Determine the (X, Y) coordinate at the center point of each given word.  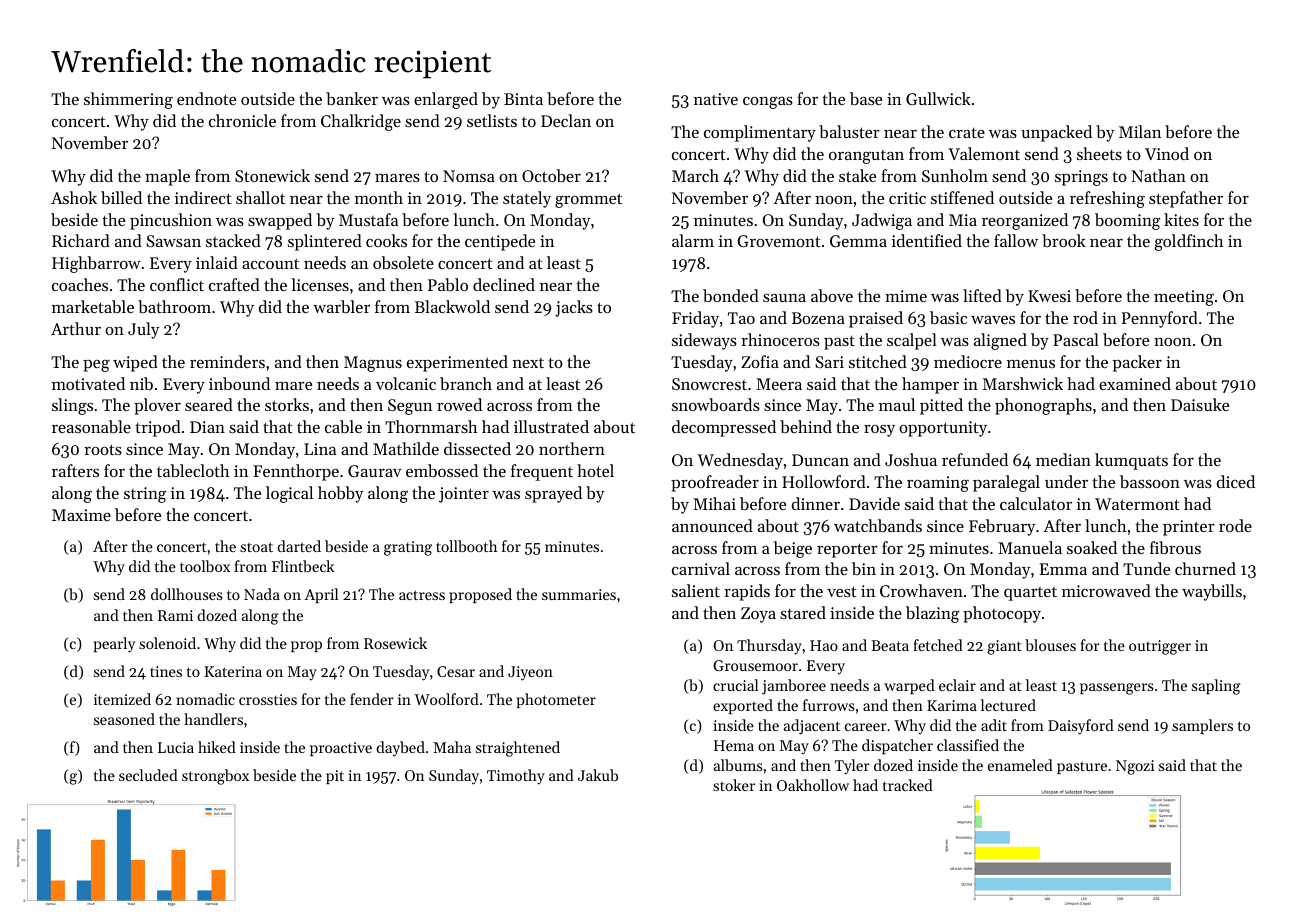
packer (1137, 363)
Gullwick (938, 98)
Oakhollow (813, 785)
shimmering (128, 100)
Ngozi (1135, 767)
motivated (88, 383)
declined (504, 284)
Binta (523, 99)
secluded (148, 775)
